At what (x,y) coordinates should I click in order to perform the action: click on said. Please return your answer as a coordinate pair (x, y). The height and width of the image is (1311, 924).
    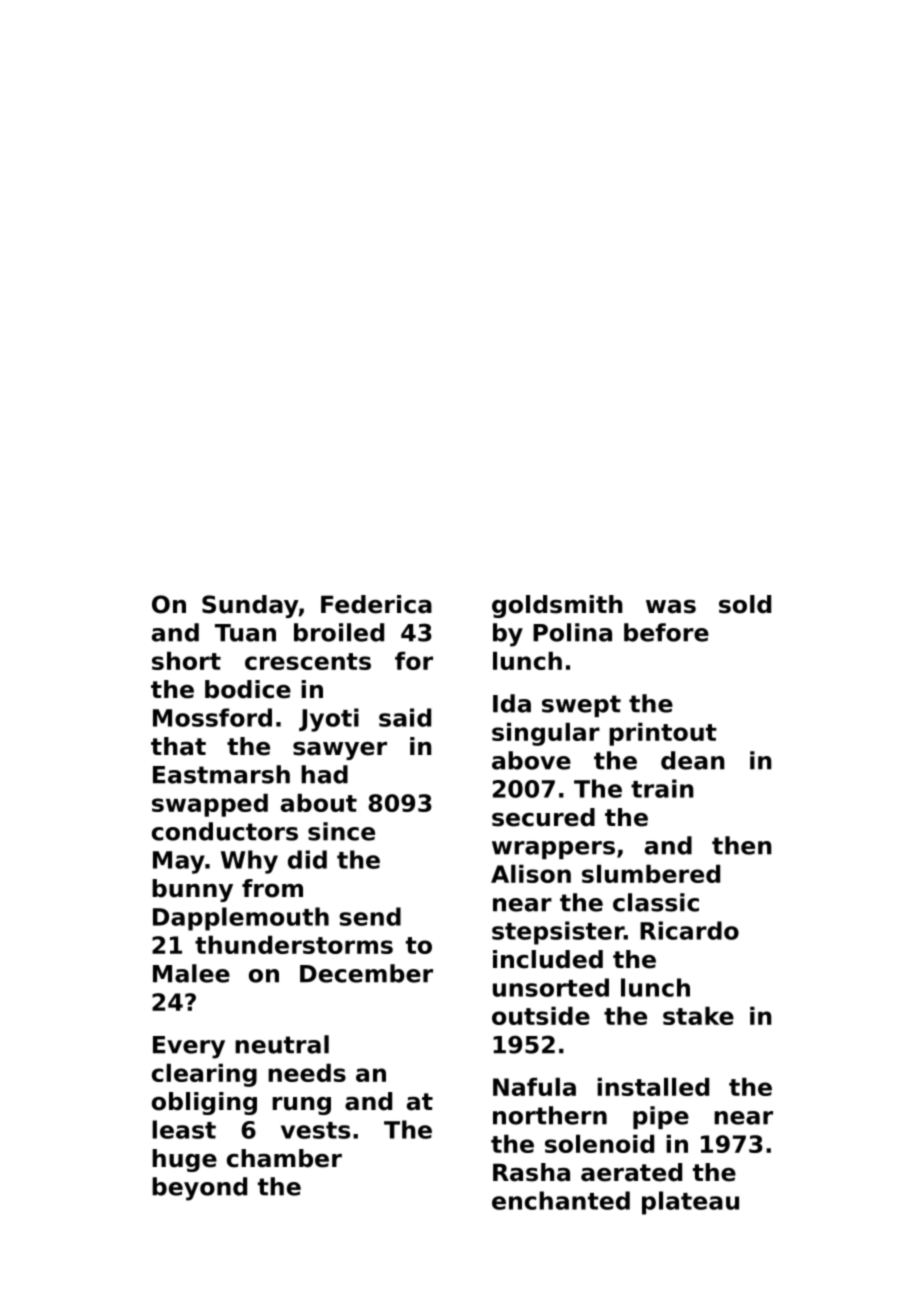
    Looking at the image, I should click on (405, 717).
